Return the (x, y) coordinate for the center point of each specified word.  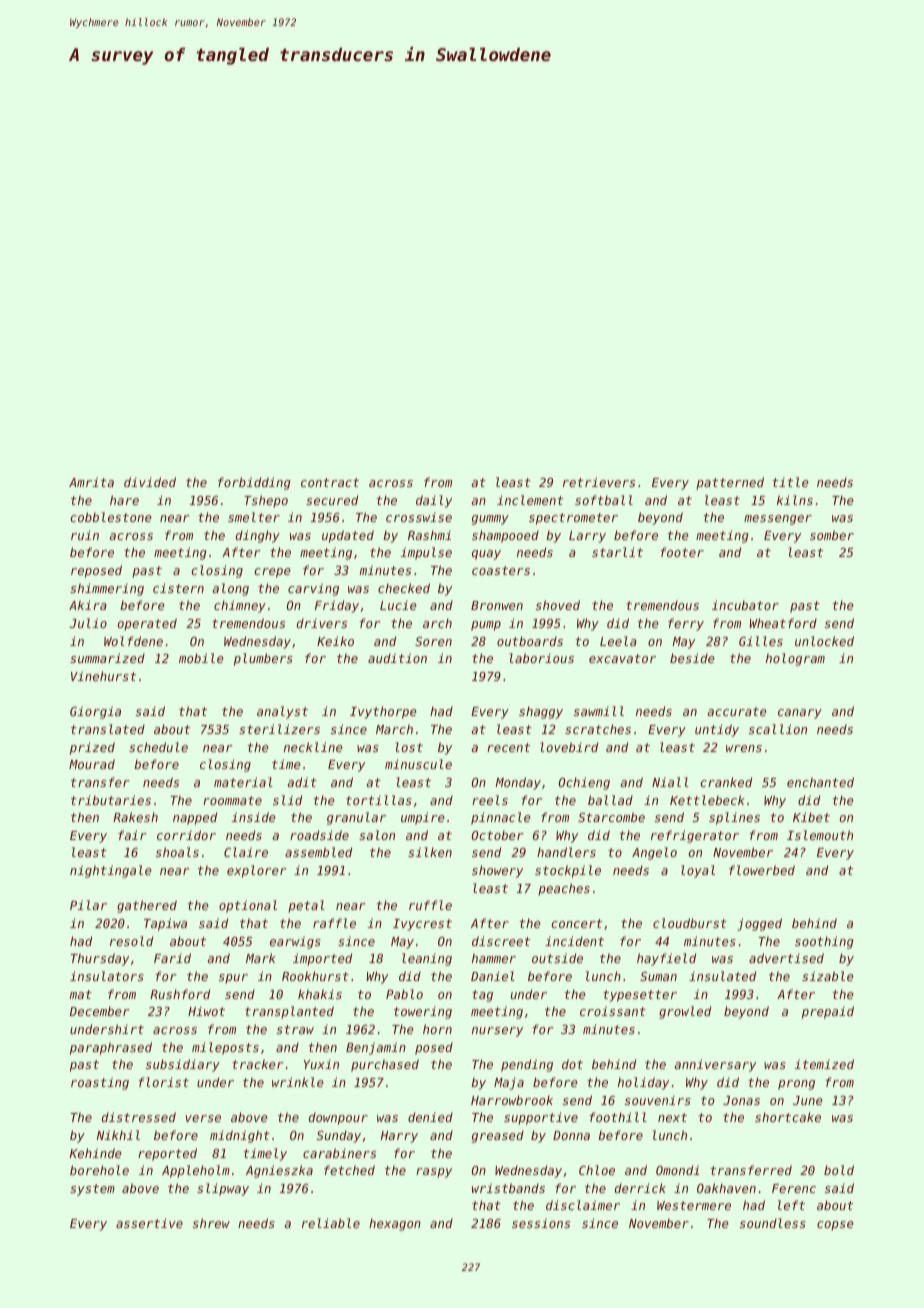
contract (330, 482)
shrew (211, 1223)
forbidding (254, 483)
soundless (773, 1223)
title (791, 482)
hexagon (395, 1224)
